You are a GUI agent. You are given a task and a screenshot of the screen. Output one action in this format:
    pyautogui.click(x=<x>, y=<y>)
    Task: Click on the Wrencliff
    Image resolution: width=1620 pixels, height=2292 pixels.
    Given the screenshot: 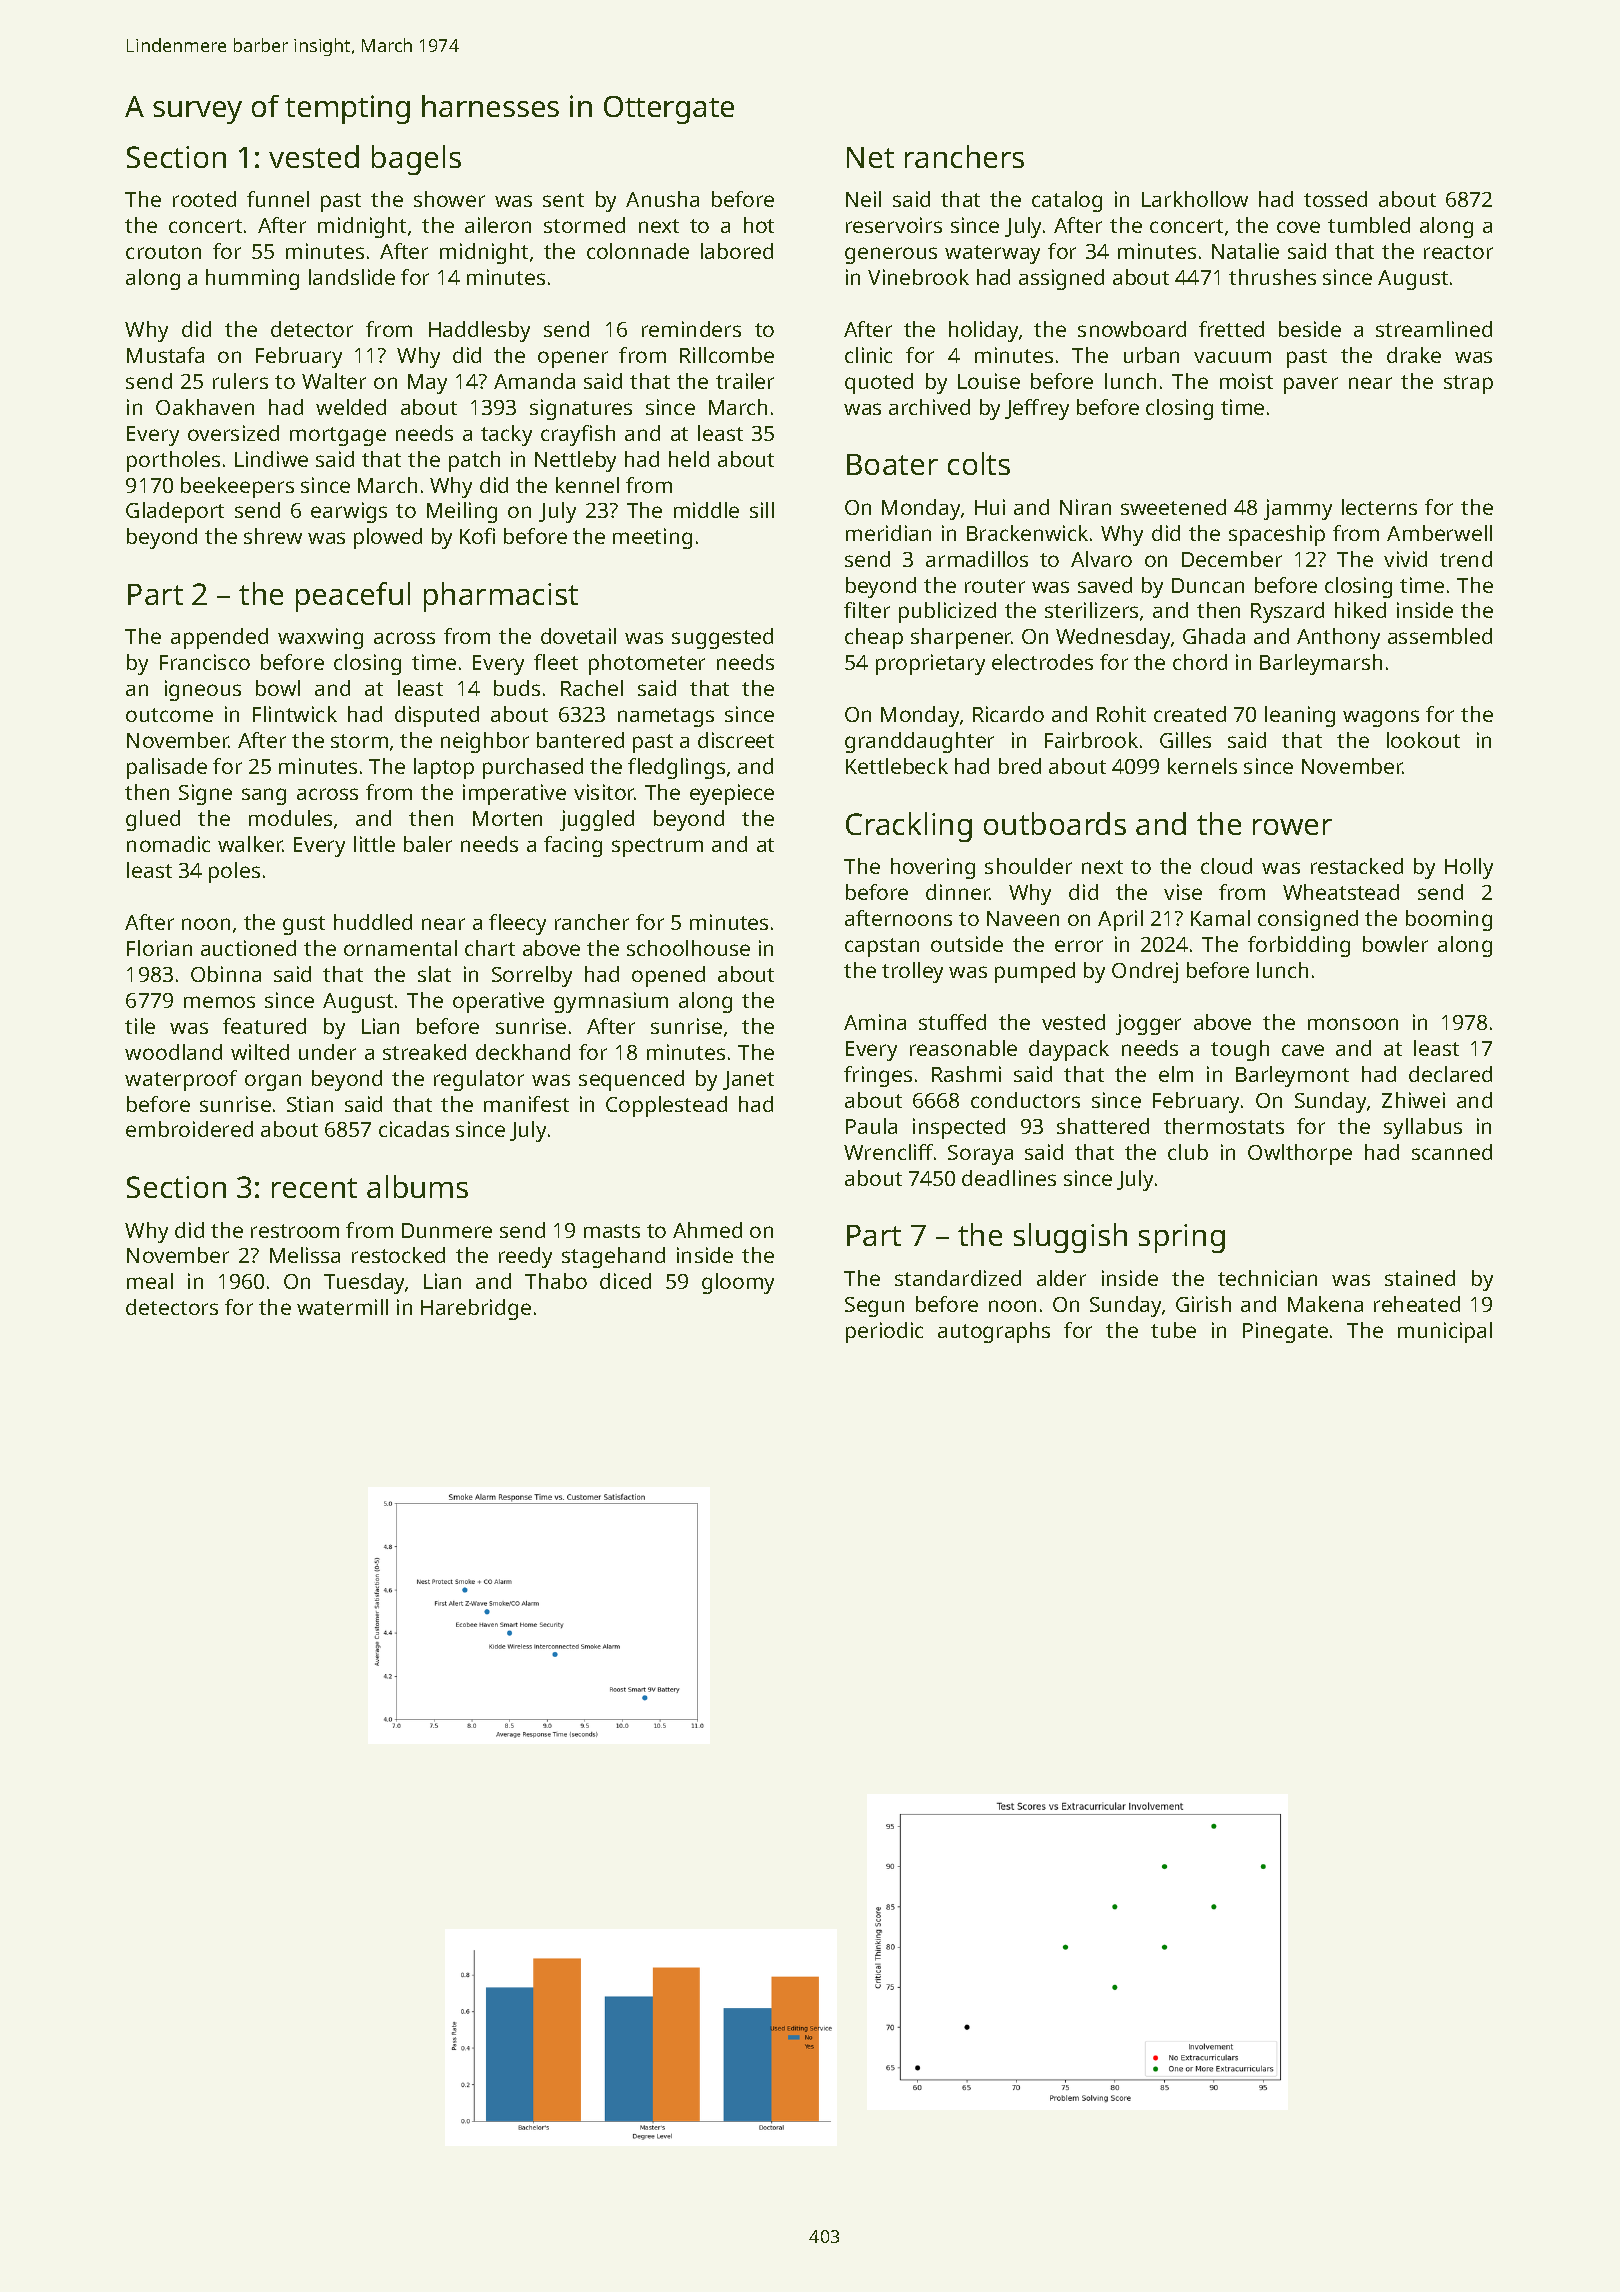 What is the action you would take?
    pyautogui.click(x=888, y=1152)
